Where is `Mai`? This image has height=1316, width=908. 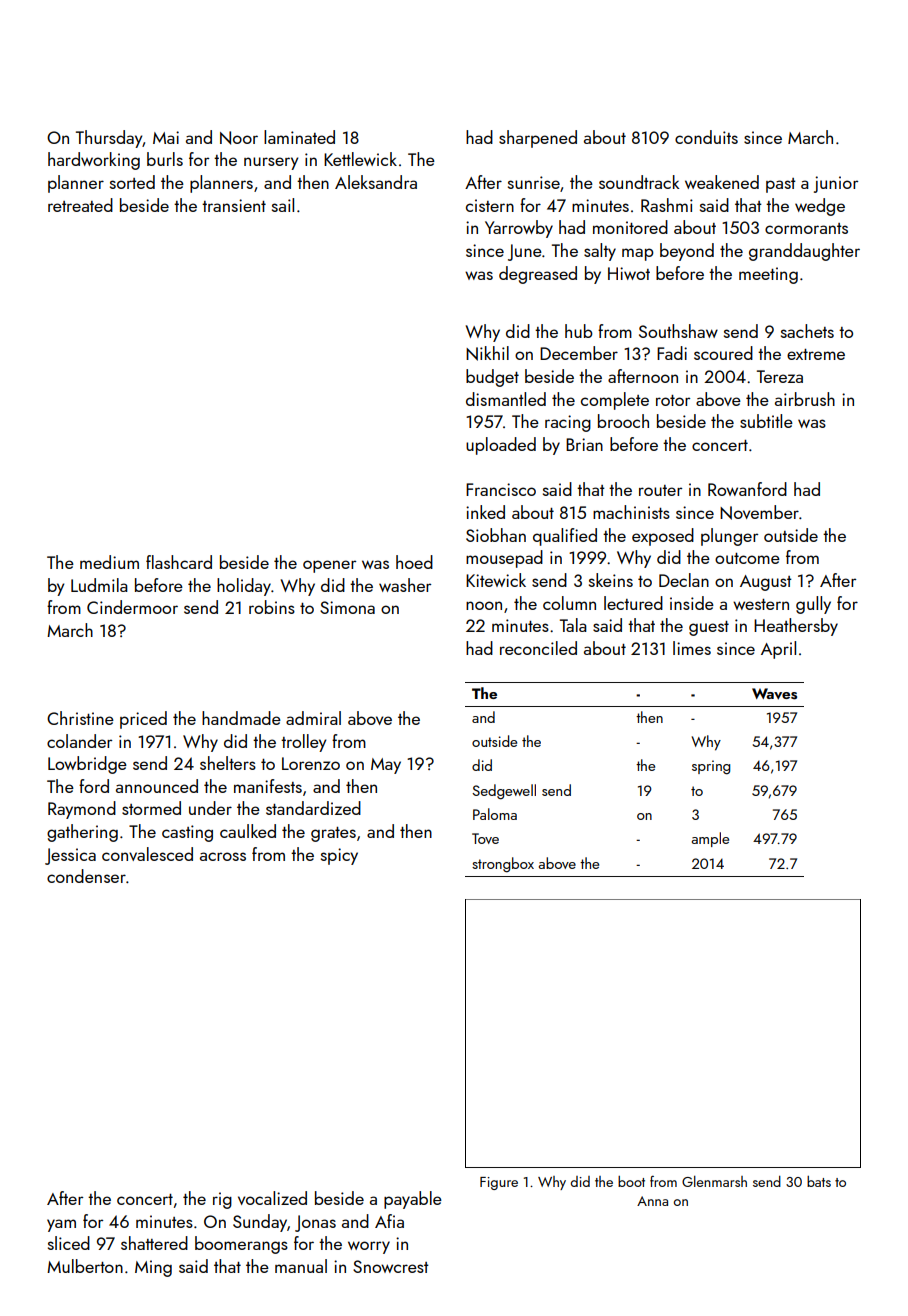
Mai is located at coordinates (166, 137).
